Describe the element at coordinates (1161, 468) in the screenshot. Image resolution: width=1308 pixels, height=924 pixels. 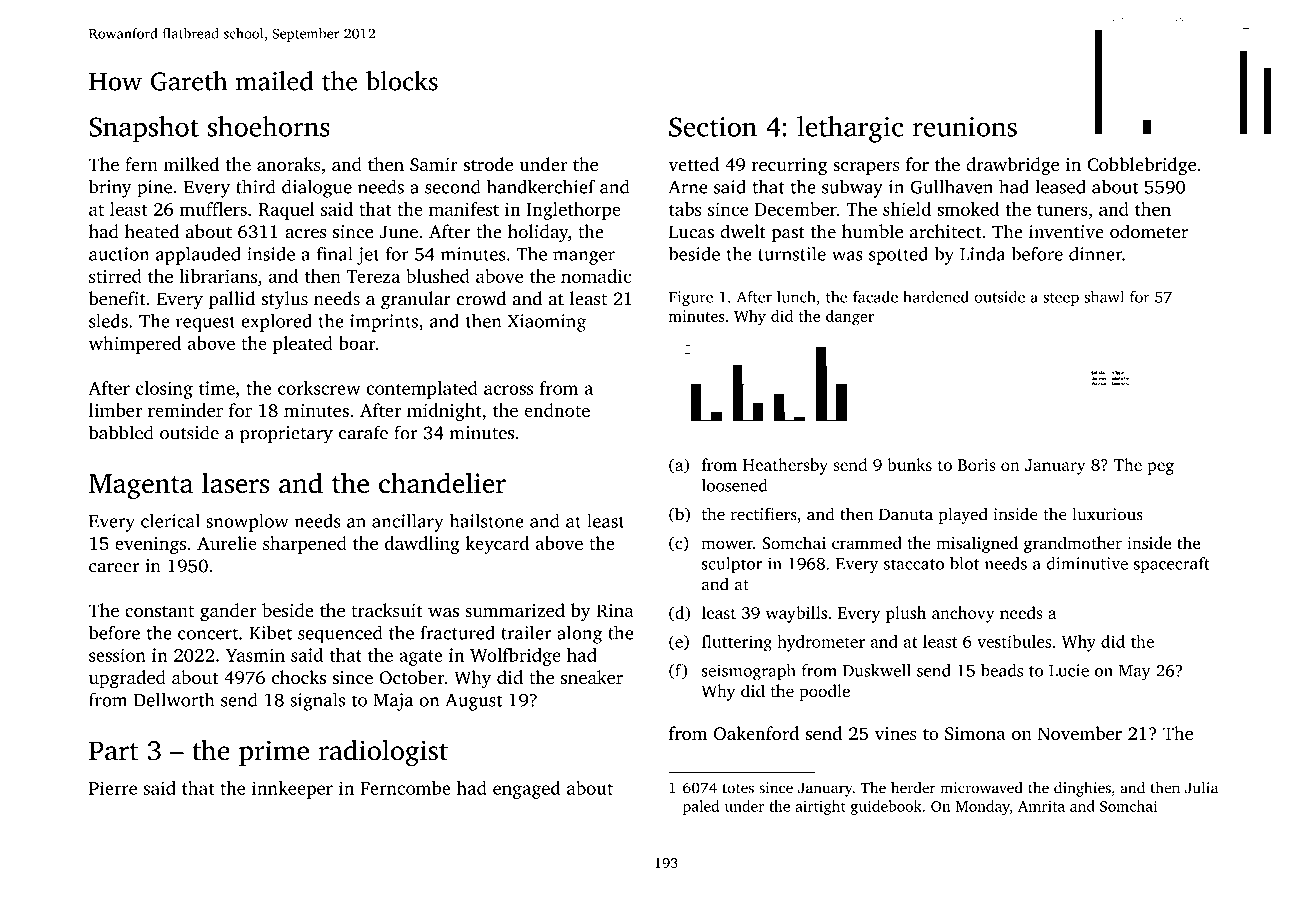
I see `peg` at that location.
